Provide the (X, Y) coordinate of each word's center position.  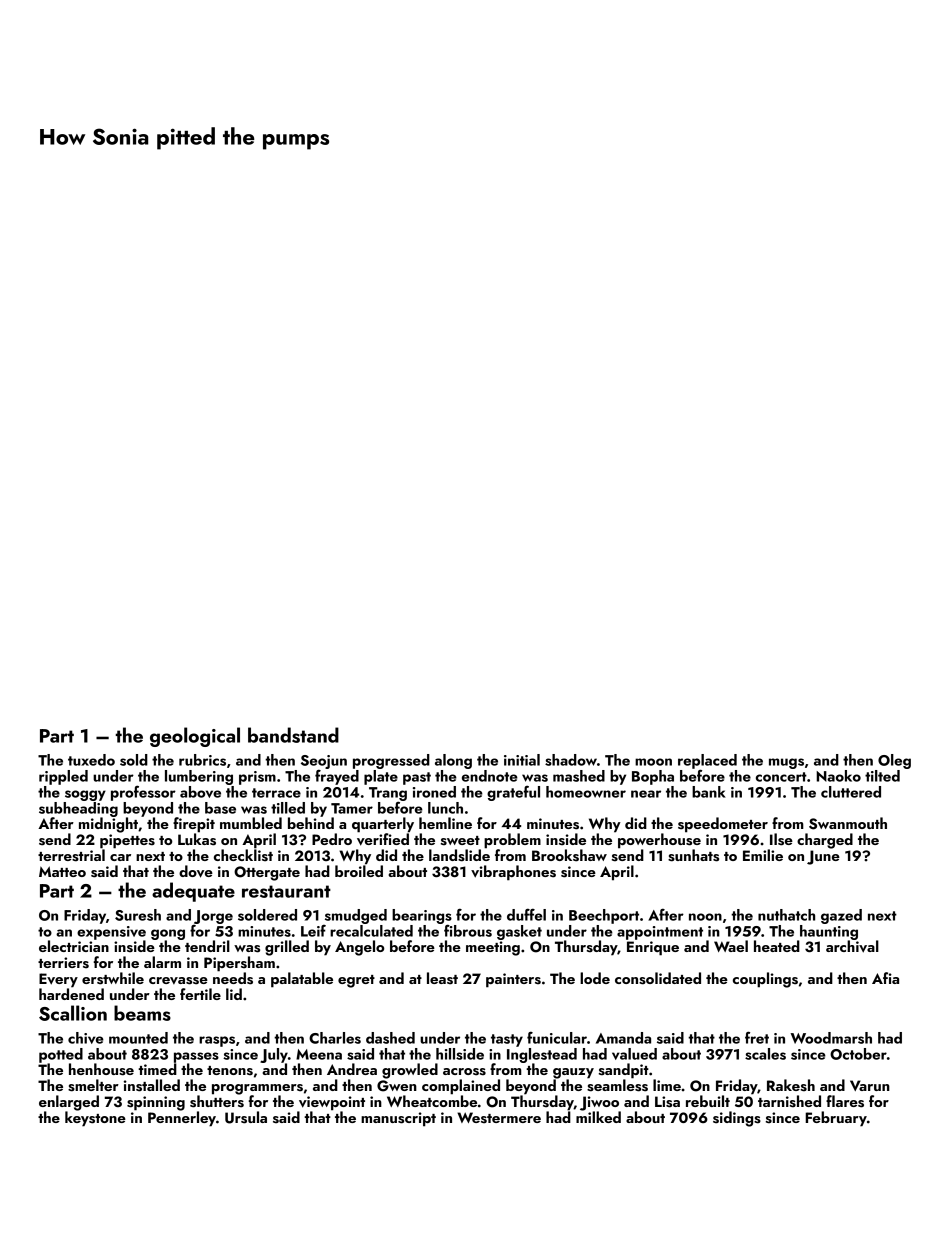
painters (513, 980)
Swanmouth (848, 823)
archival (852, 946)
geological (195, 737)
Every (58, 980)
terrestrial (71, 855)
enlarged (69, 1103)
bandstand (293, 735)
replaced (707, 761)
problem (512, 841)
